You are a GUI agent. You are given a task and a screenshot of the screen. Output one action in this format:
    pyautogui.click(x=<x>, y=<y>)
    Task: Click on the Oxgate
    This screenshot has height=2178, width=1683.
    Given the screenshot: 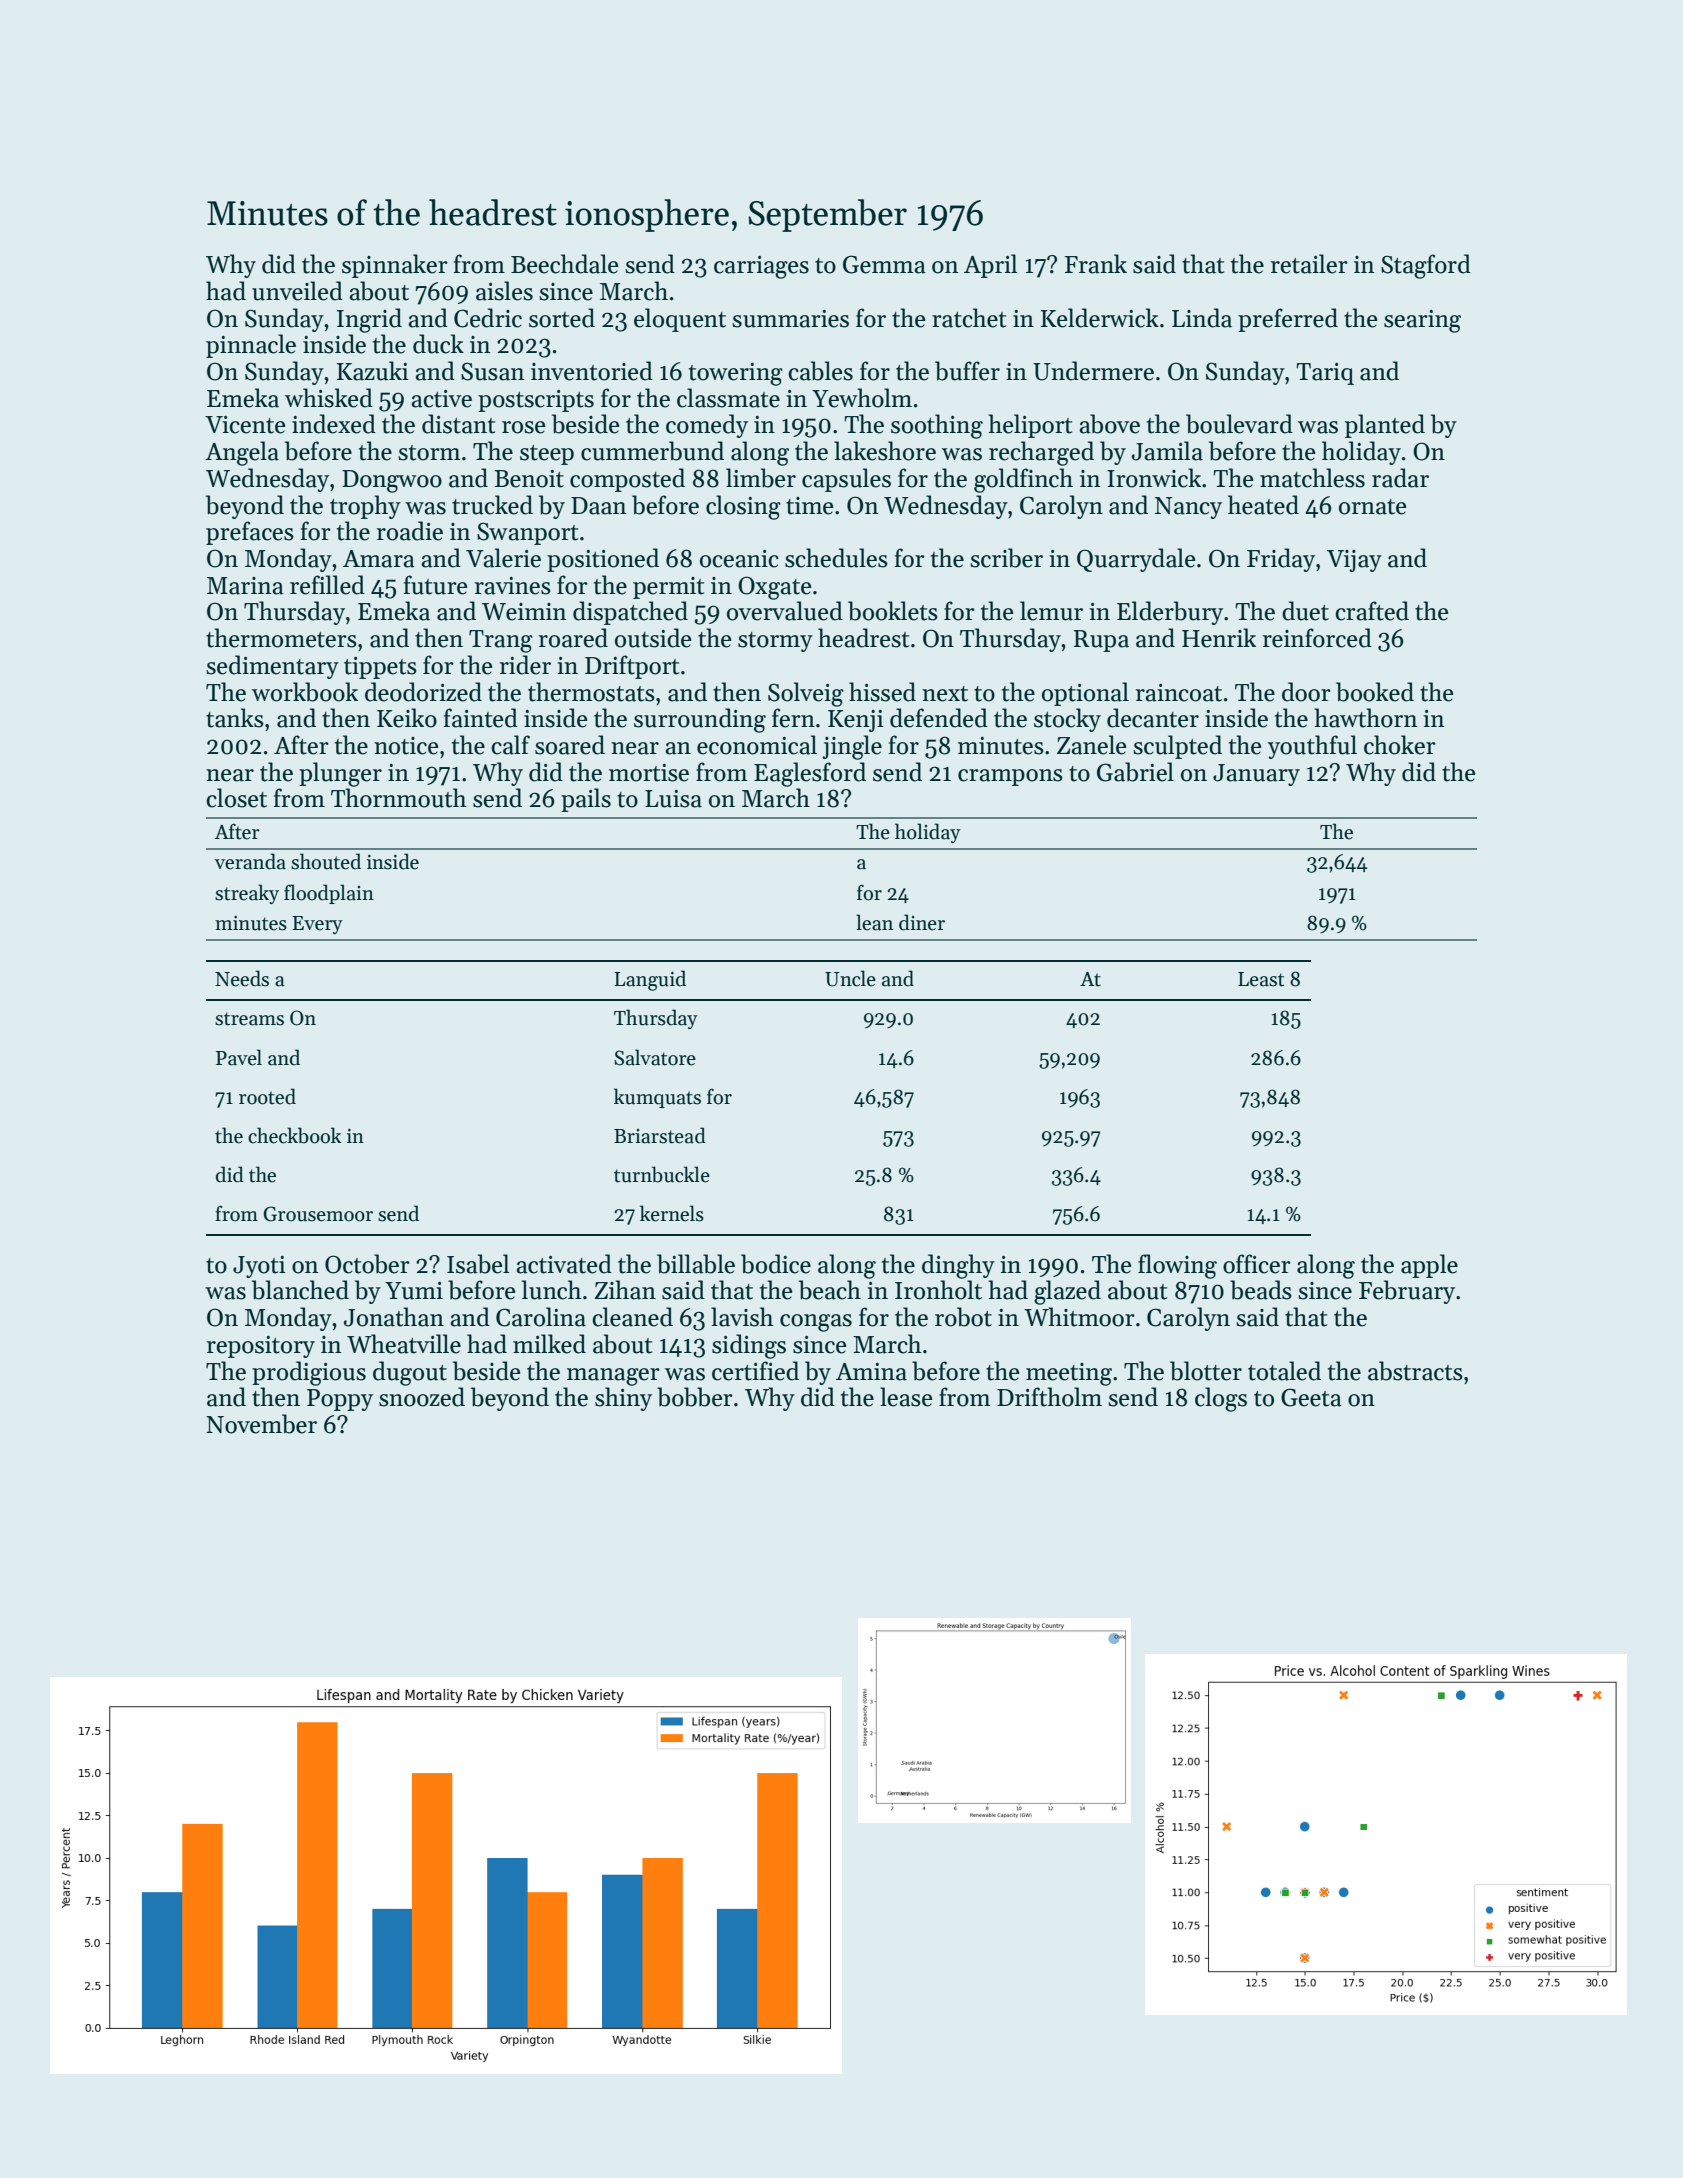 What is the action you would take?
    pyautogui.click(x=774, y=588)
